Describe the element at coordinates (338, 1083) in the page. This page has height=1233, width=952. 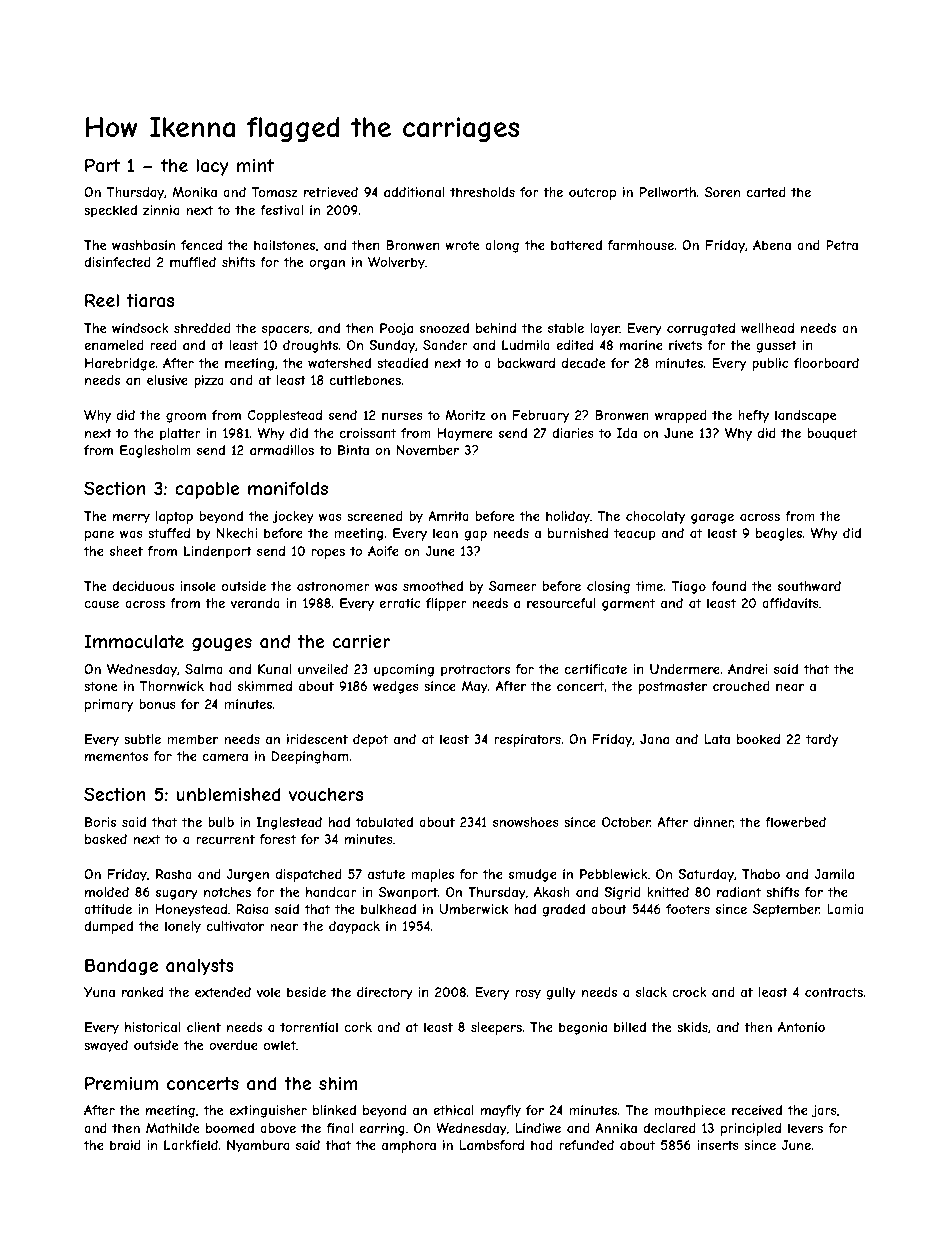
I see `shim` at that location.
